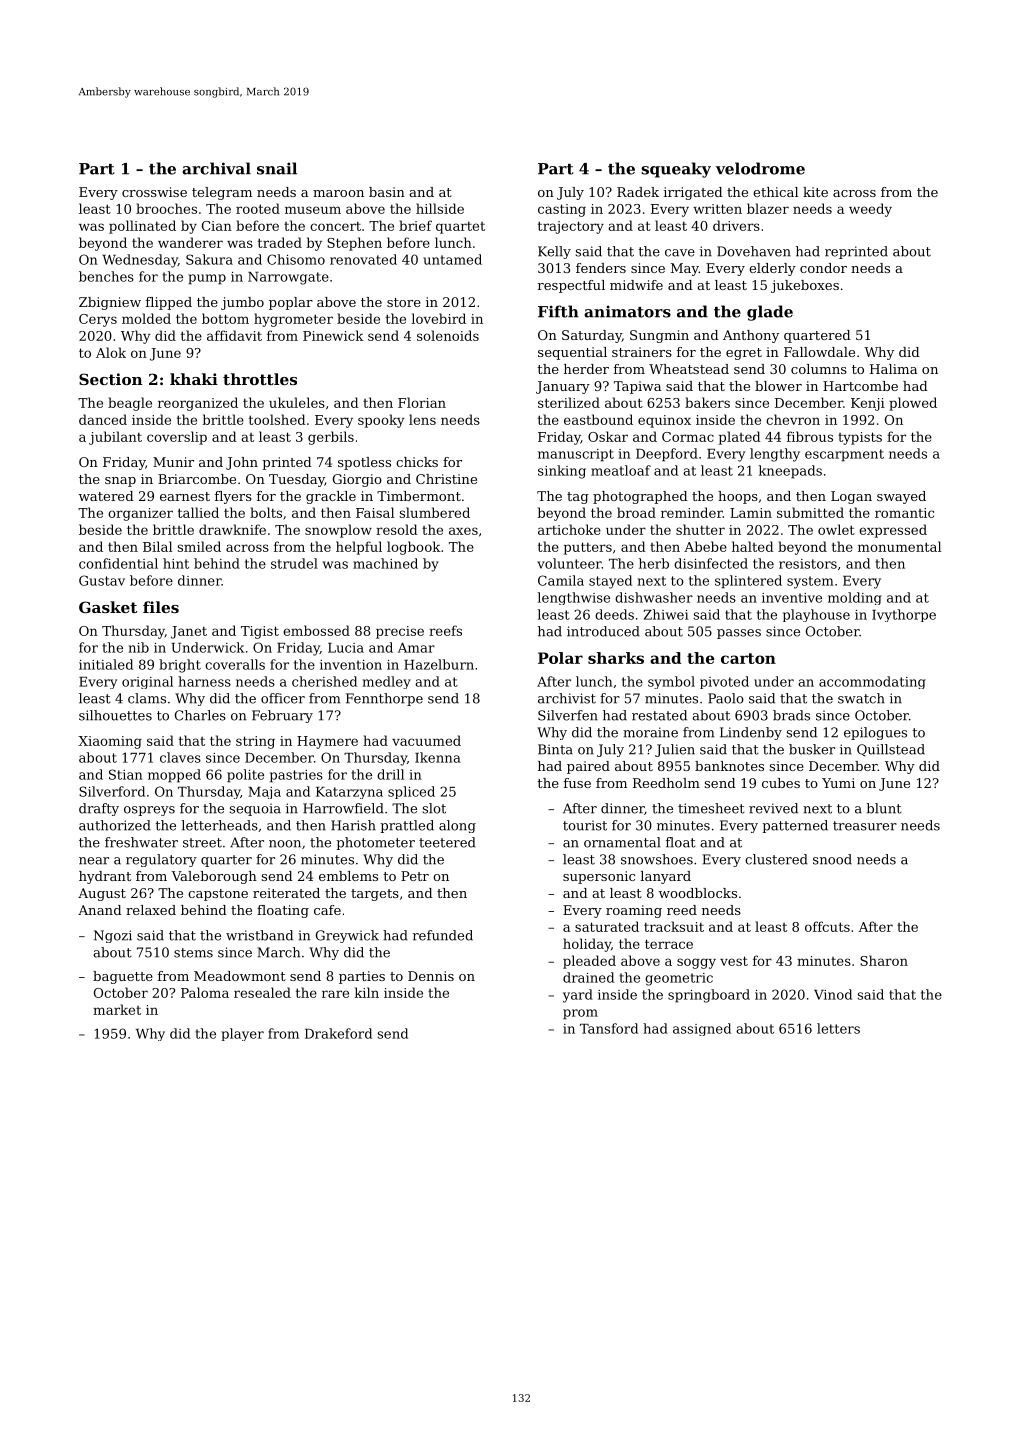 Image resolution: width=1023 pixels, height=1453 pixels. What do you see at coordinates (115, 438) in the screenshot?
I see `jubilant` at bounding box center [115, 438].
